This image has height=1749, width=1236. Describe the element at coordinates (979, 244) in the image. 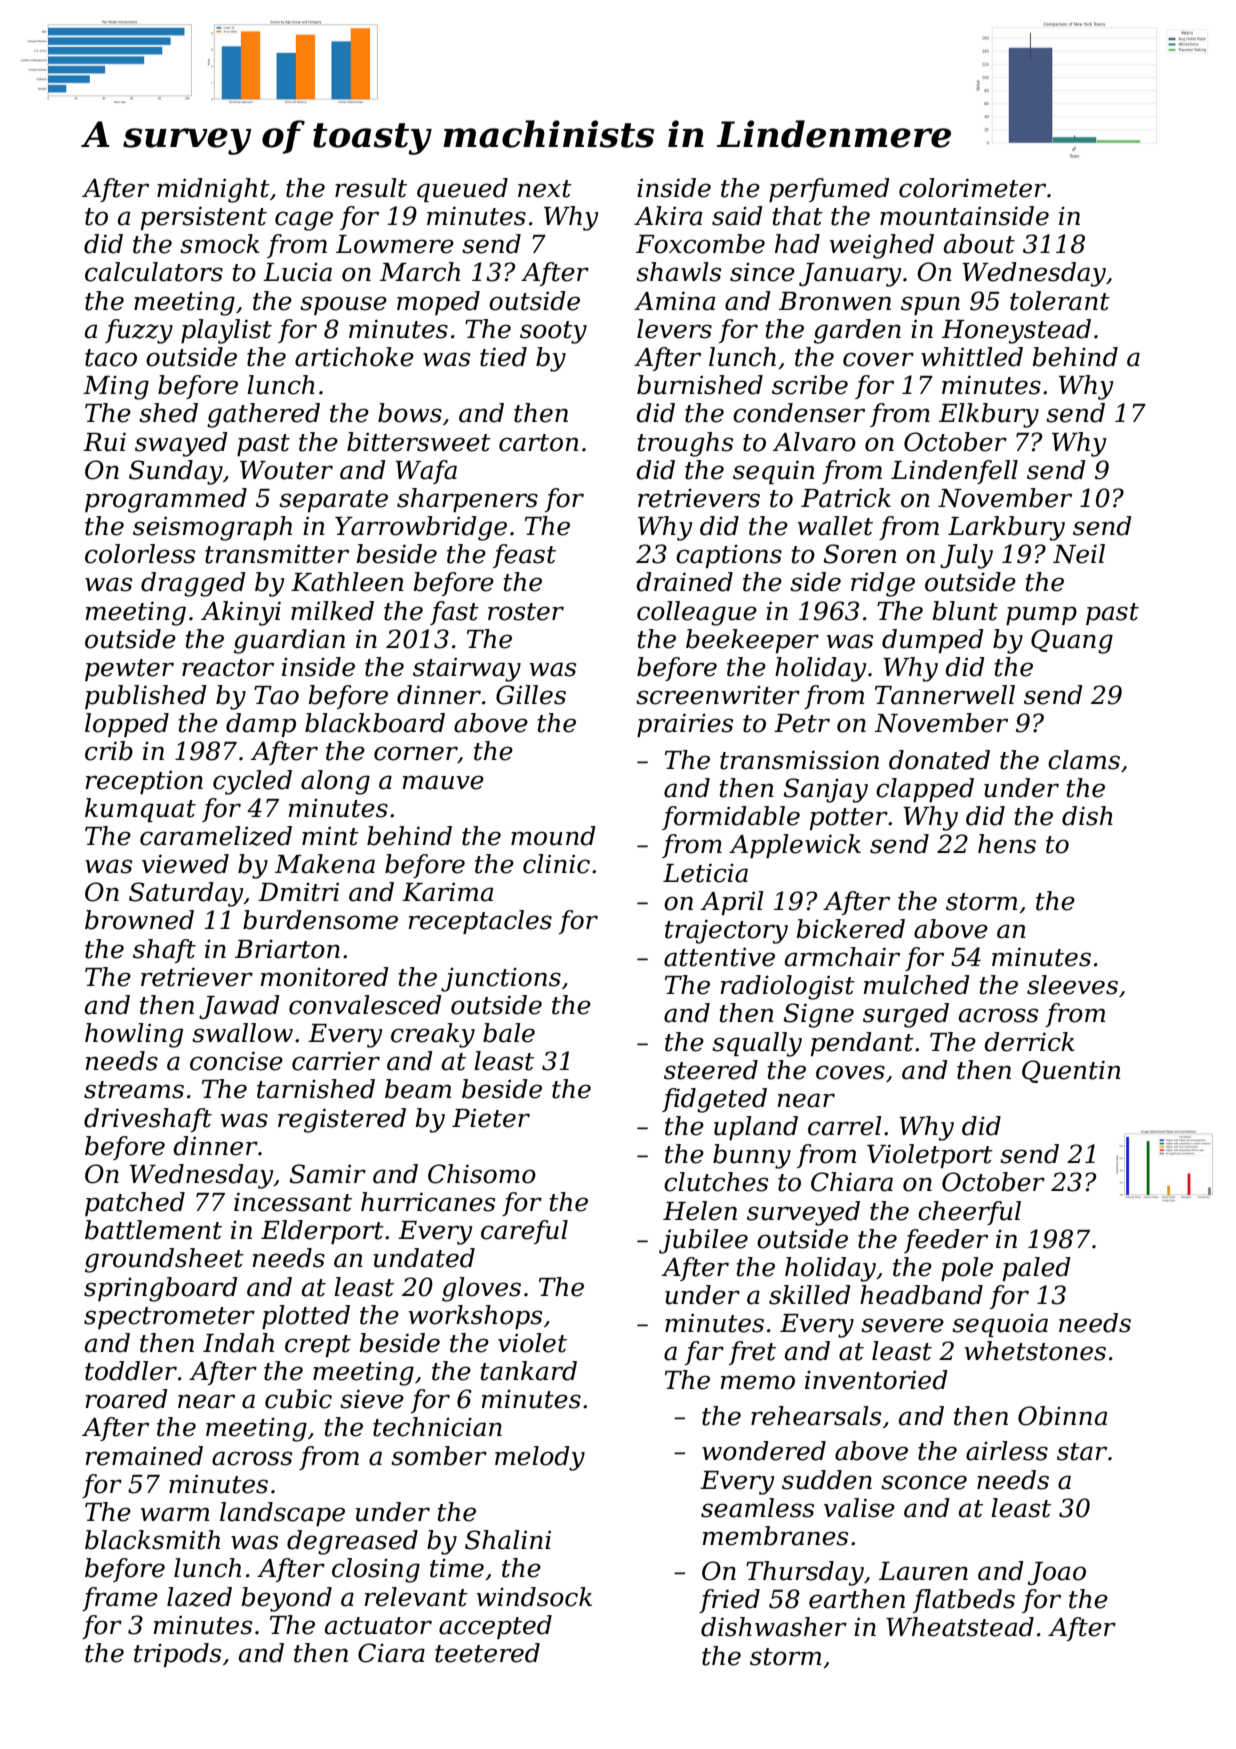

I see `about` at that location.
